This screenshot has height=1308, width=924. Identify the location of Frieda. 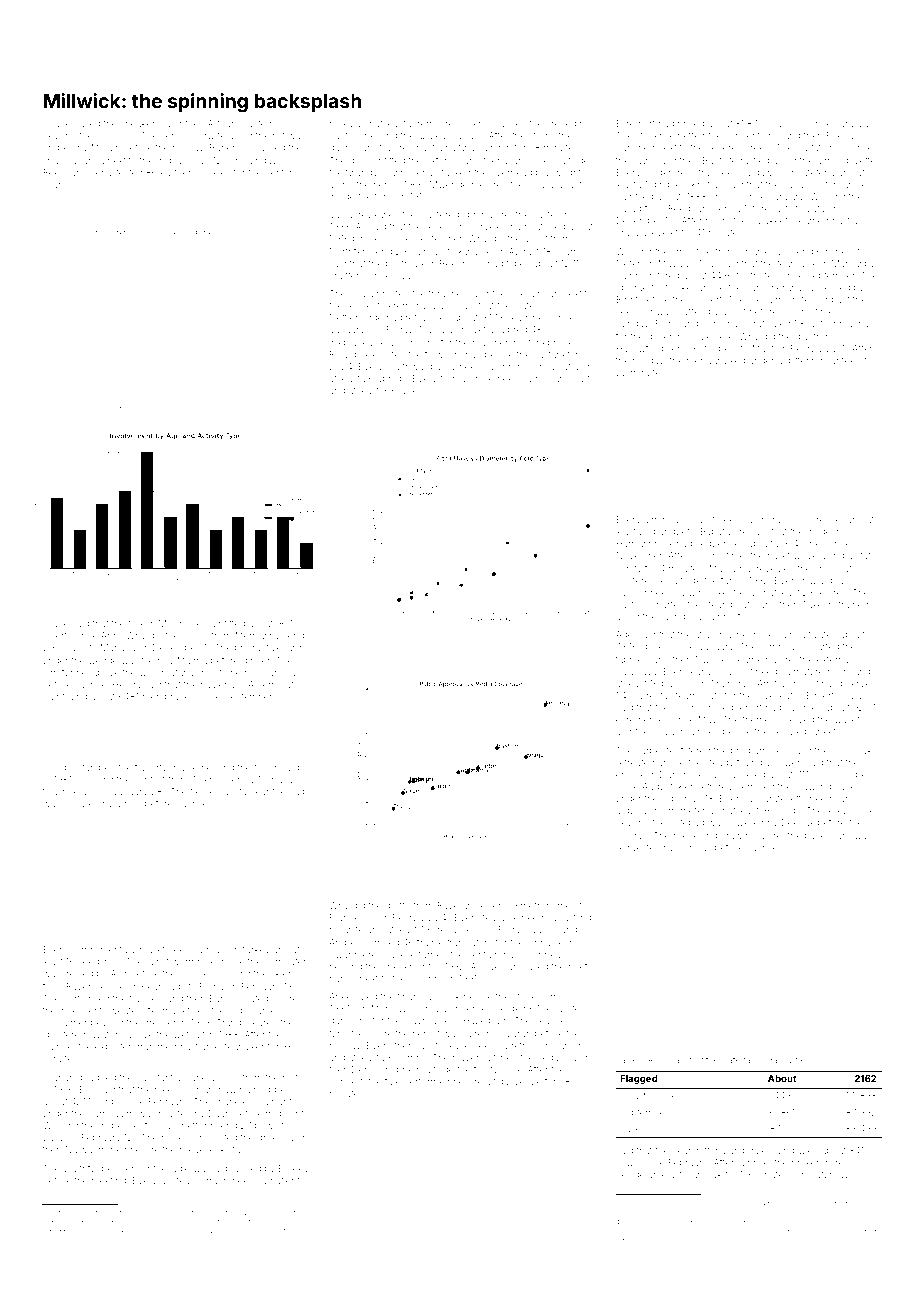
(839, 135).
